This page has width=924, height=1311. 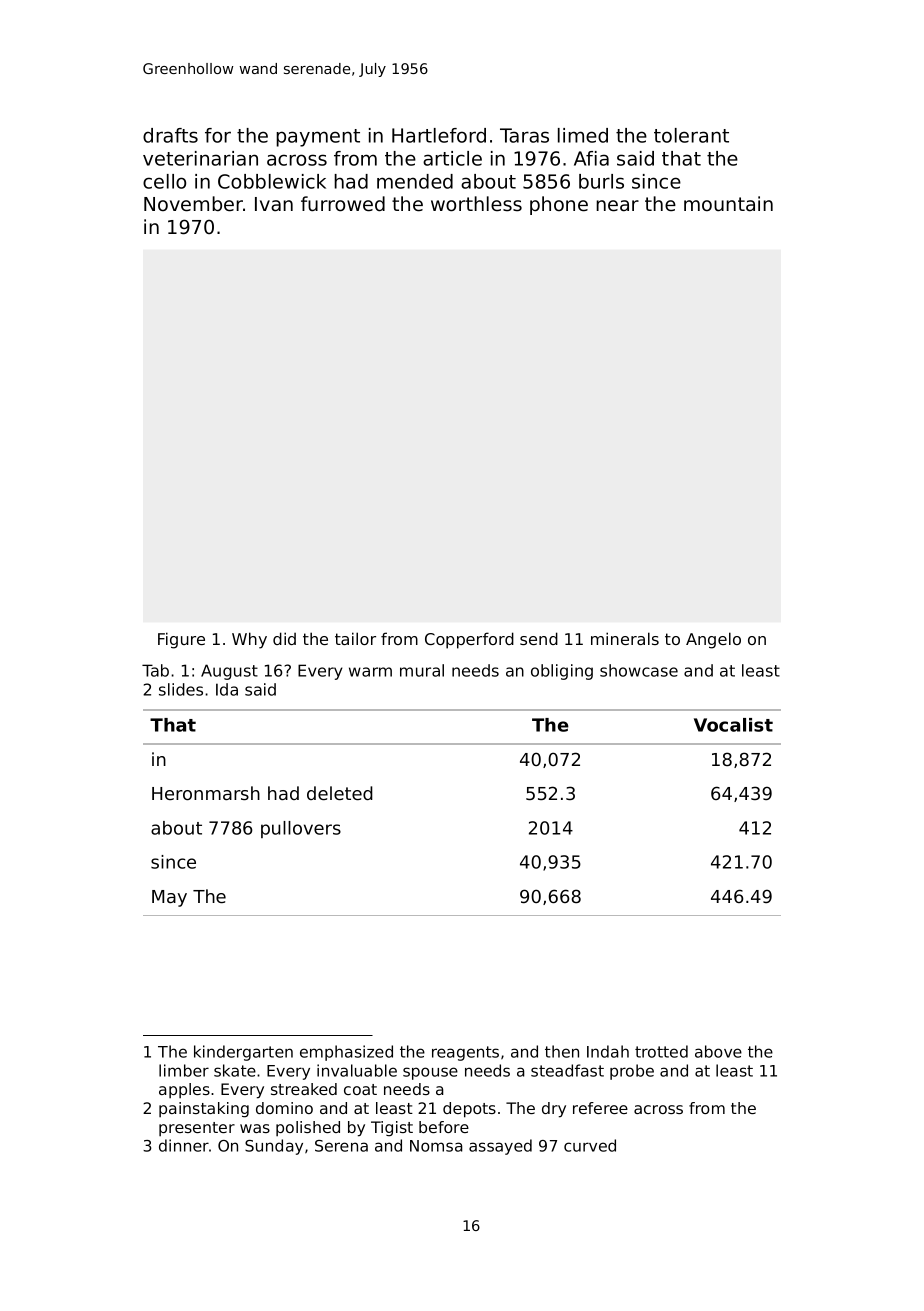 What do you see at coordinates (340, 793) in the page?
I see `deleted` at bounding box center [340, 793].
